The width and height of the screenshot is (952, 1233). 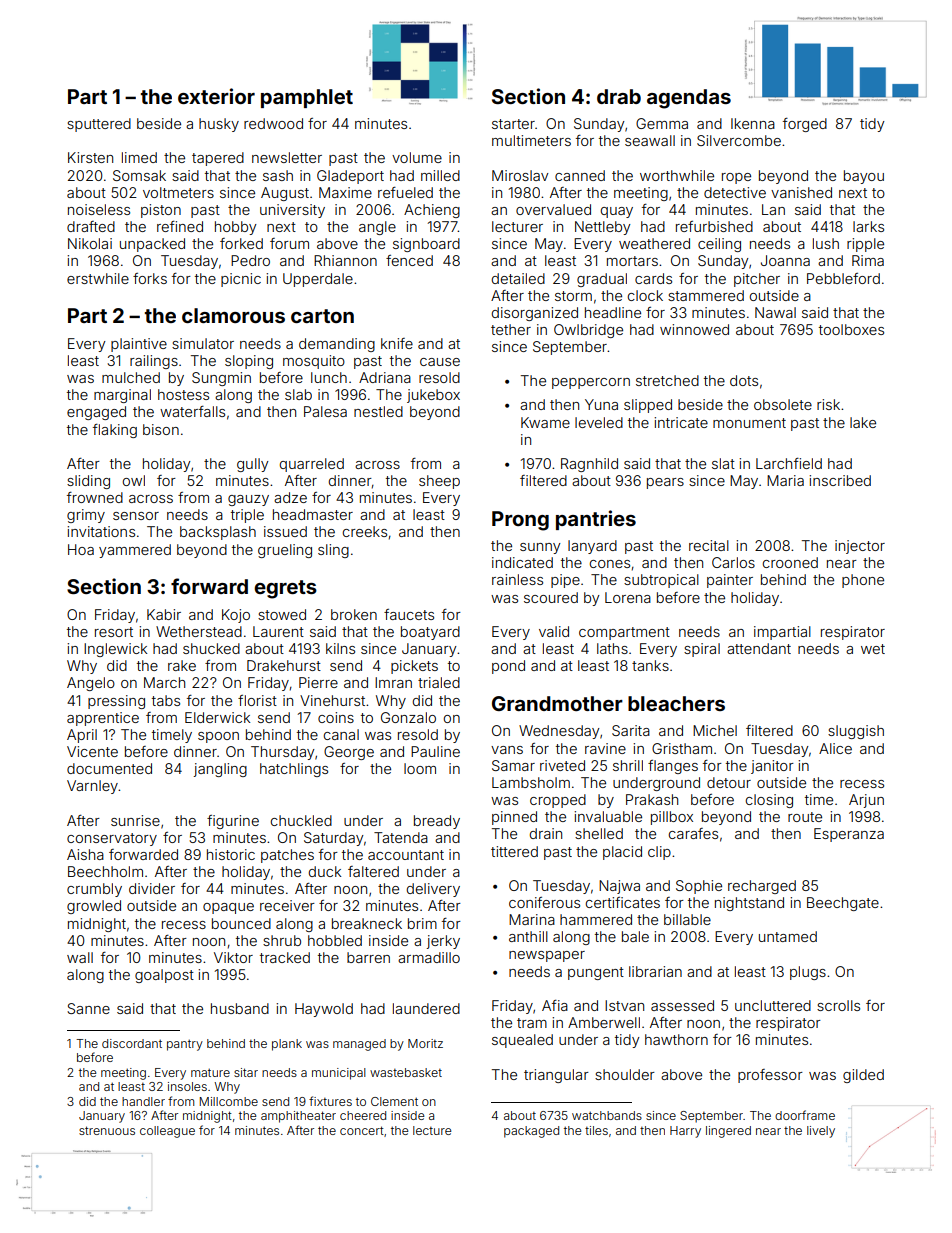 I want to click on attendant, so click(x=759, y=648).
